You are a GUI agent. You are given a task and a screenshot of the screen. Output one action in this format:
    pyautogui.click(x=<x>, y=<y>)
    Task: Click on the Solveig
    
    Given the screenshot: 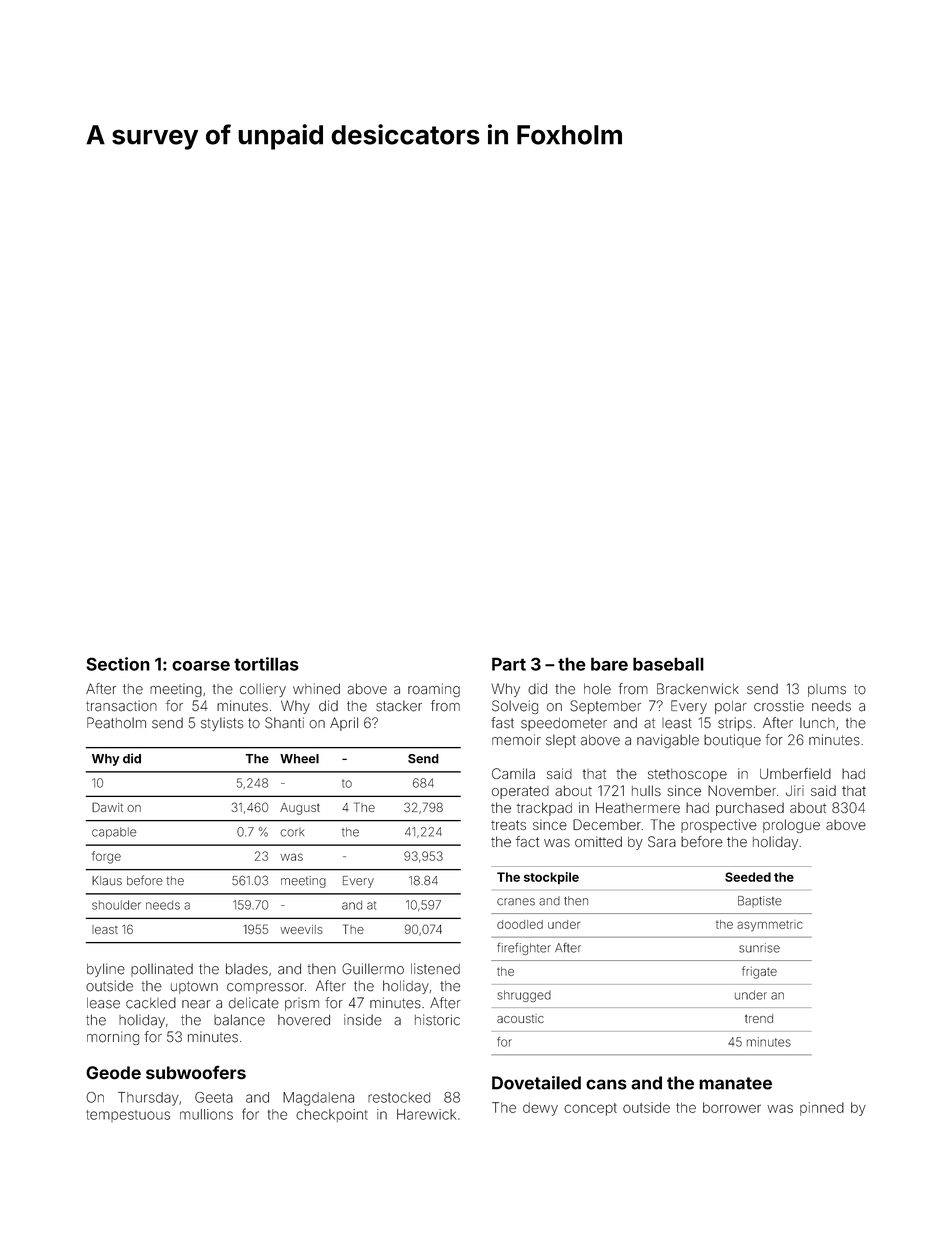 What is the action you would take?
    pyautogui.click(x=515, y=707)
